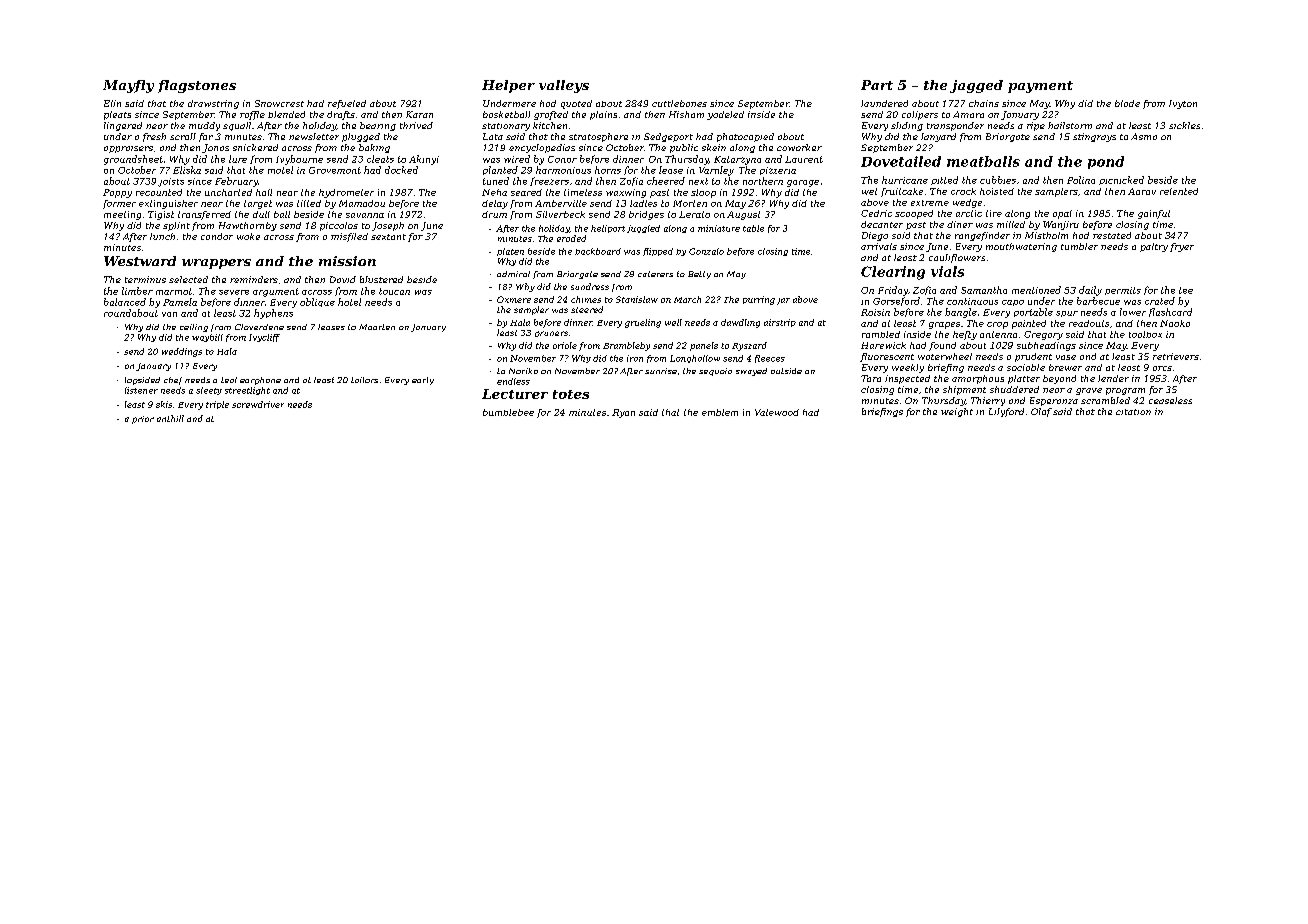 This screenshot has width=1308, height=924. I want to click on tailors, so click(364, 380).
